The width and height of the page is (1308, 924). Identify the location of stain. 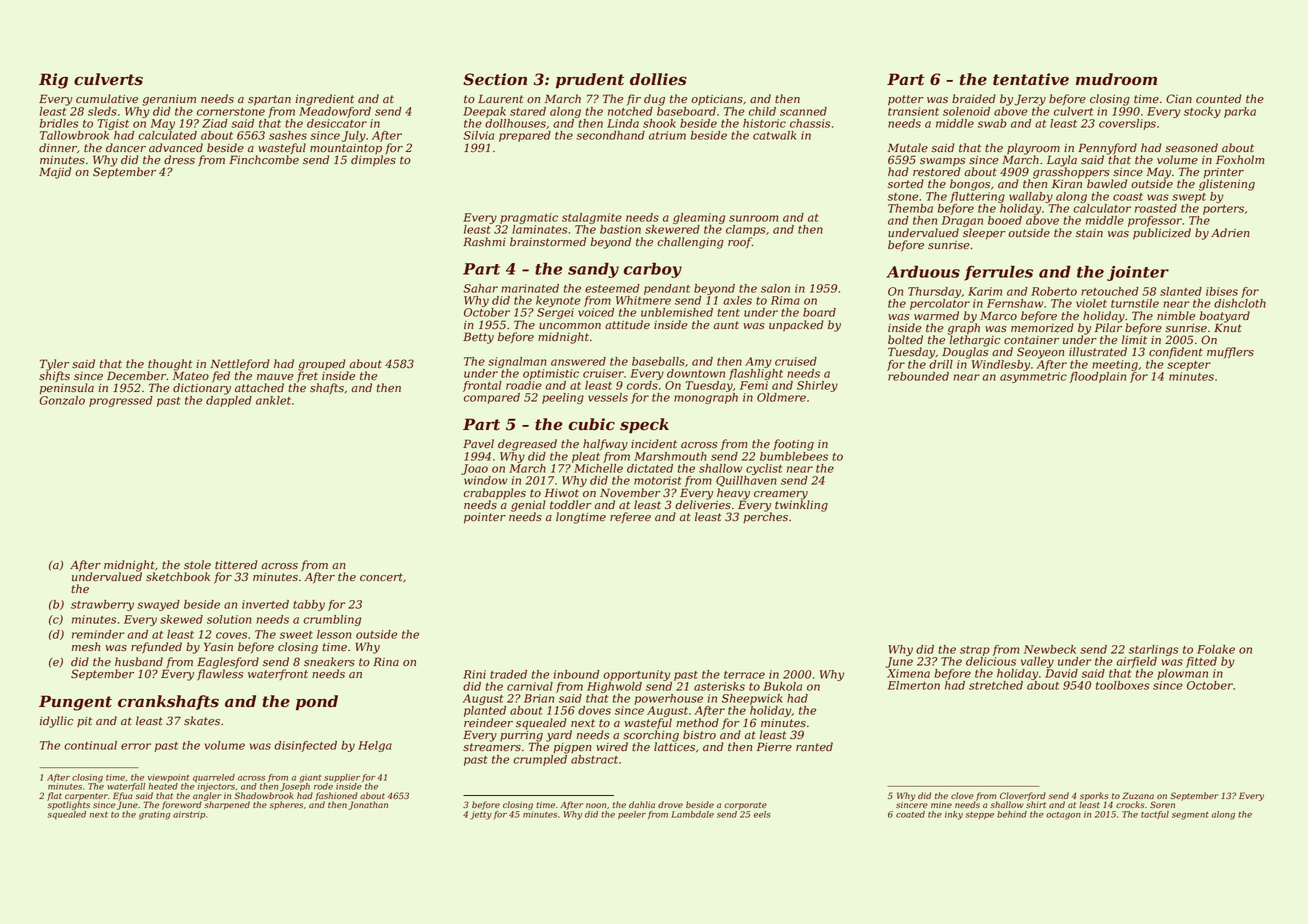
(1089, 233).
